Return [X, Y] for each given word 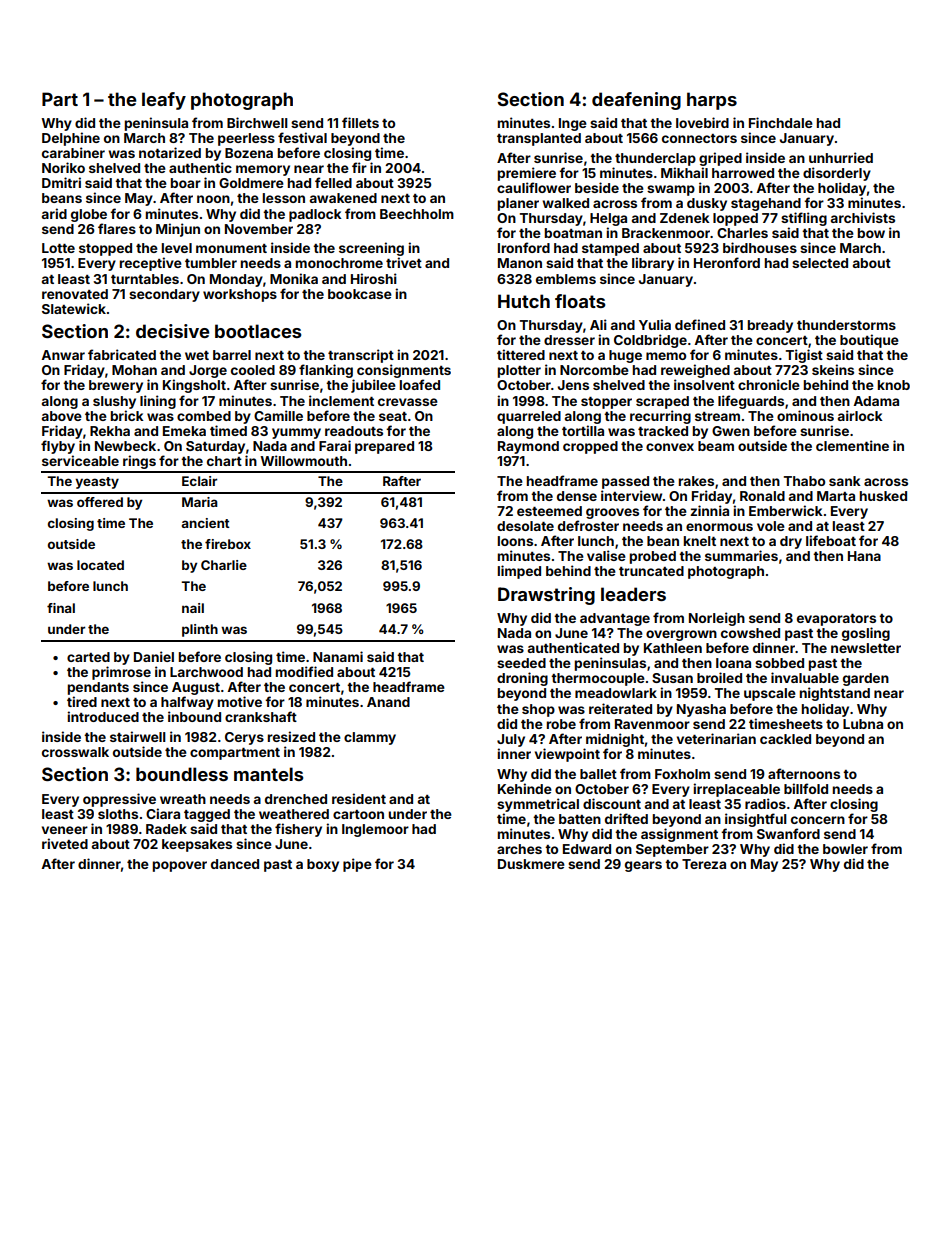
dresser [569, 340]
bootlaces [258, 331]
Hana [864, 556]
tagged [207, 815]
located [100, 565]
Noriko [63, 167]
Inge [573, 124]
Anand [388, 702]
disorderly [837, 174]
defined [700, 324]
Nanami [338, 656]
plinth [200, 630]
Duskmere [531, 864]
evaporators [836, 620]
